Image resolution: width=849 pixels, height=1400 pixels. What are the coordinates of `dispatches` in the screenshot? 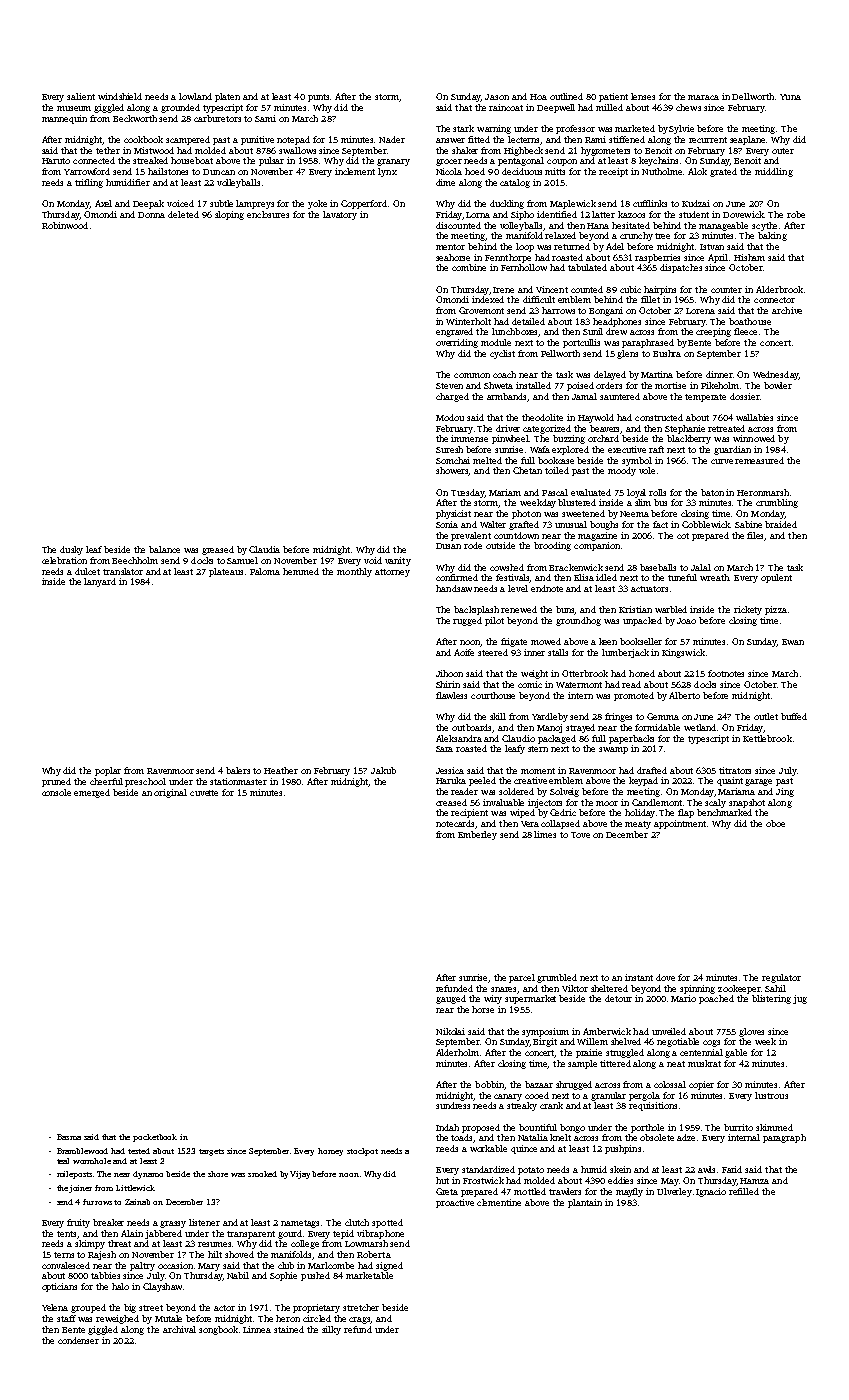 It's located at (681, 268).
